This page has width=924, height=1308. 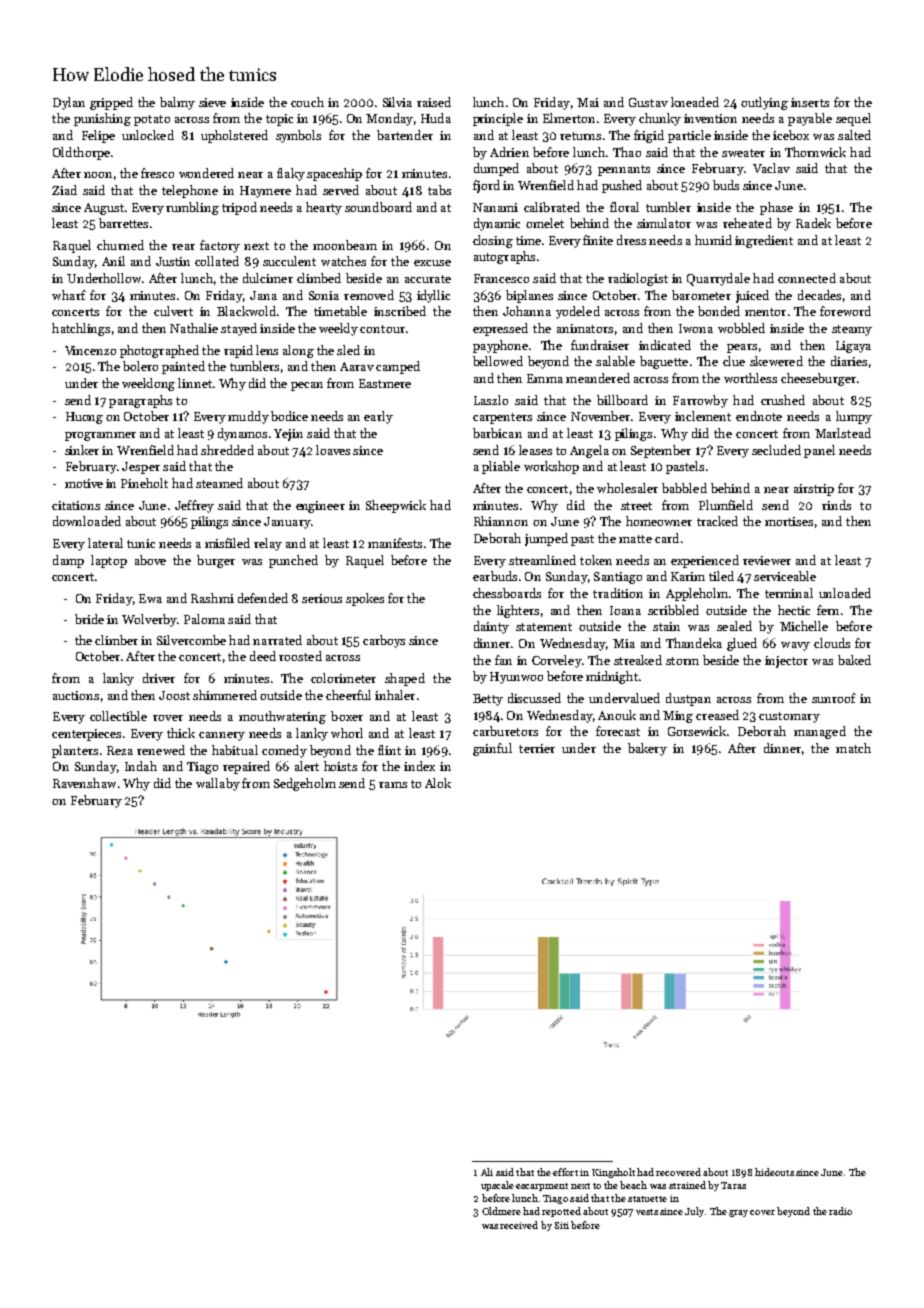 What do you see at coordinates (764, 103) in the page?
I see `outlying` at bounding box center [764, 103].
